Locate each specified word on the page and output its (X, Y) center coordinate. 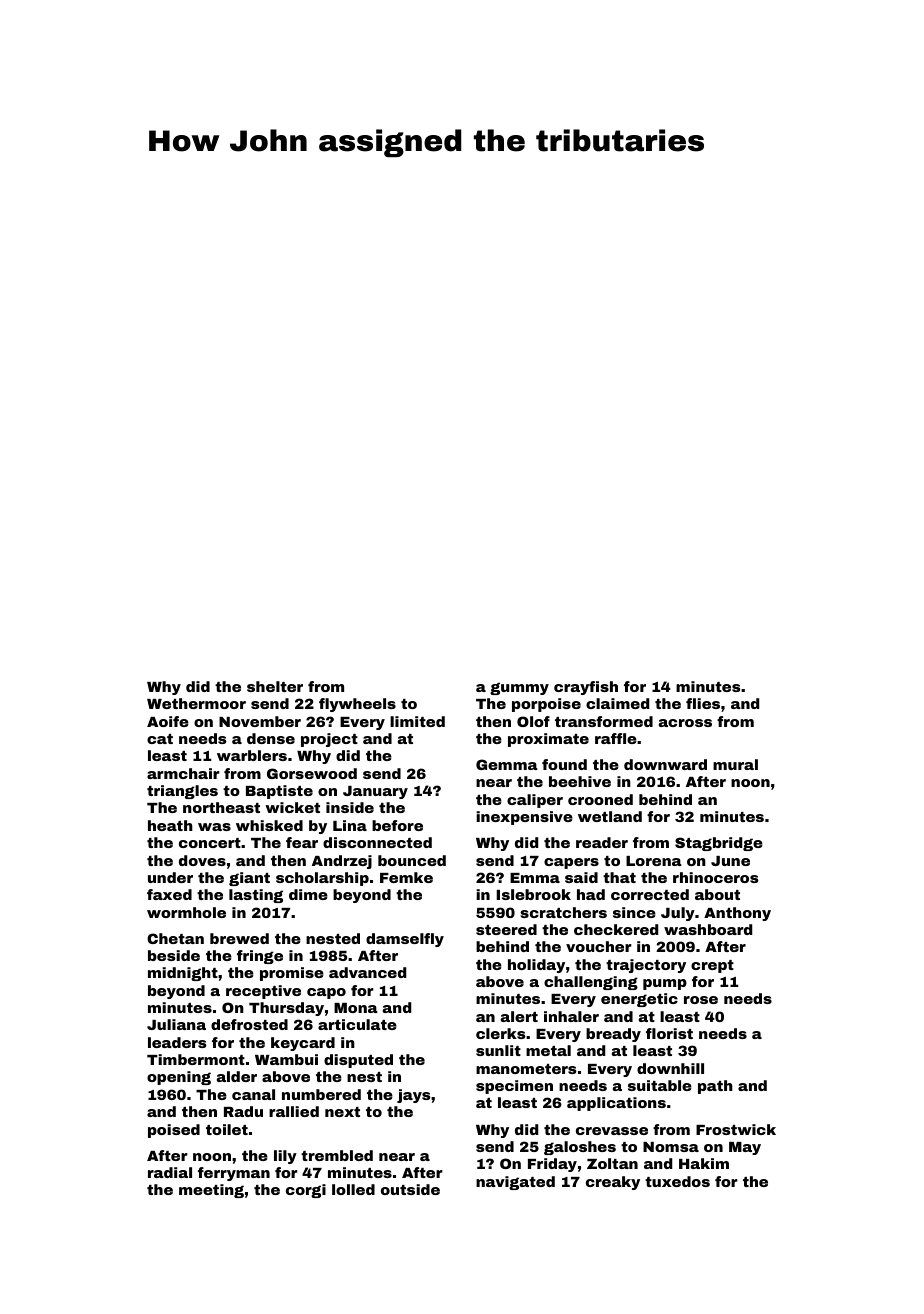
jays (414, 1096)
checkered (616, 929)
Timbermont (196, 1059)
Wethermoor (196, 703)
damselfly (405, 940)
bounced (412, 860)
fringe (260, 957)
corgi (306, 1191)
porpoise (546, 705)
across (685, 723)
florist (669, 1033)
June (730, 861)
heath (170, 825)
